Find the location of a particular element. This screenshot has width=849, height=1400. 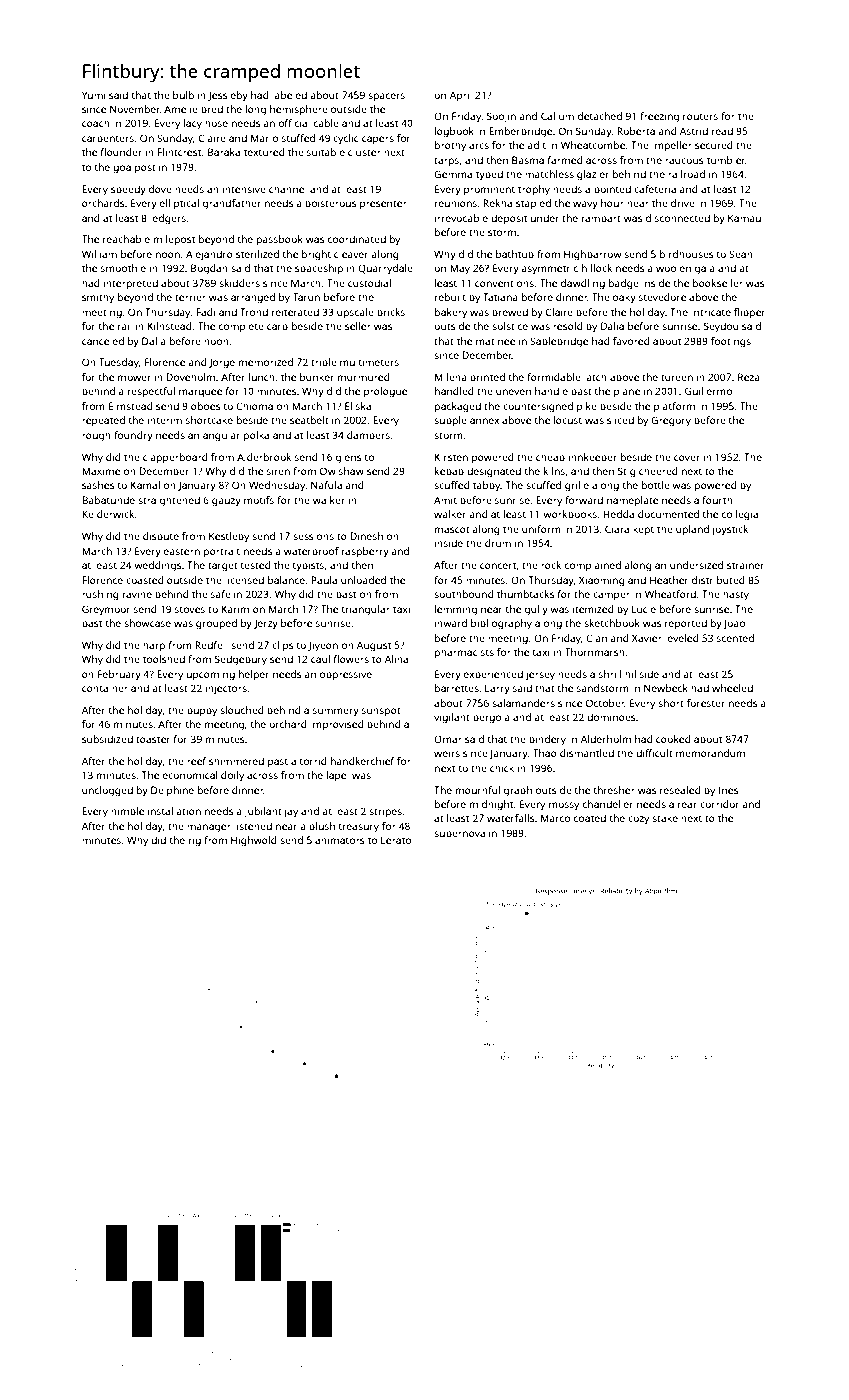

Xavier is located at coordinates (647, 638).
